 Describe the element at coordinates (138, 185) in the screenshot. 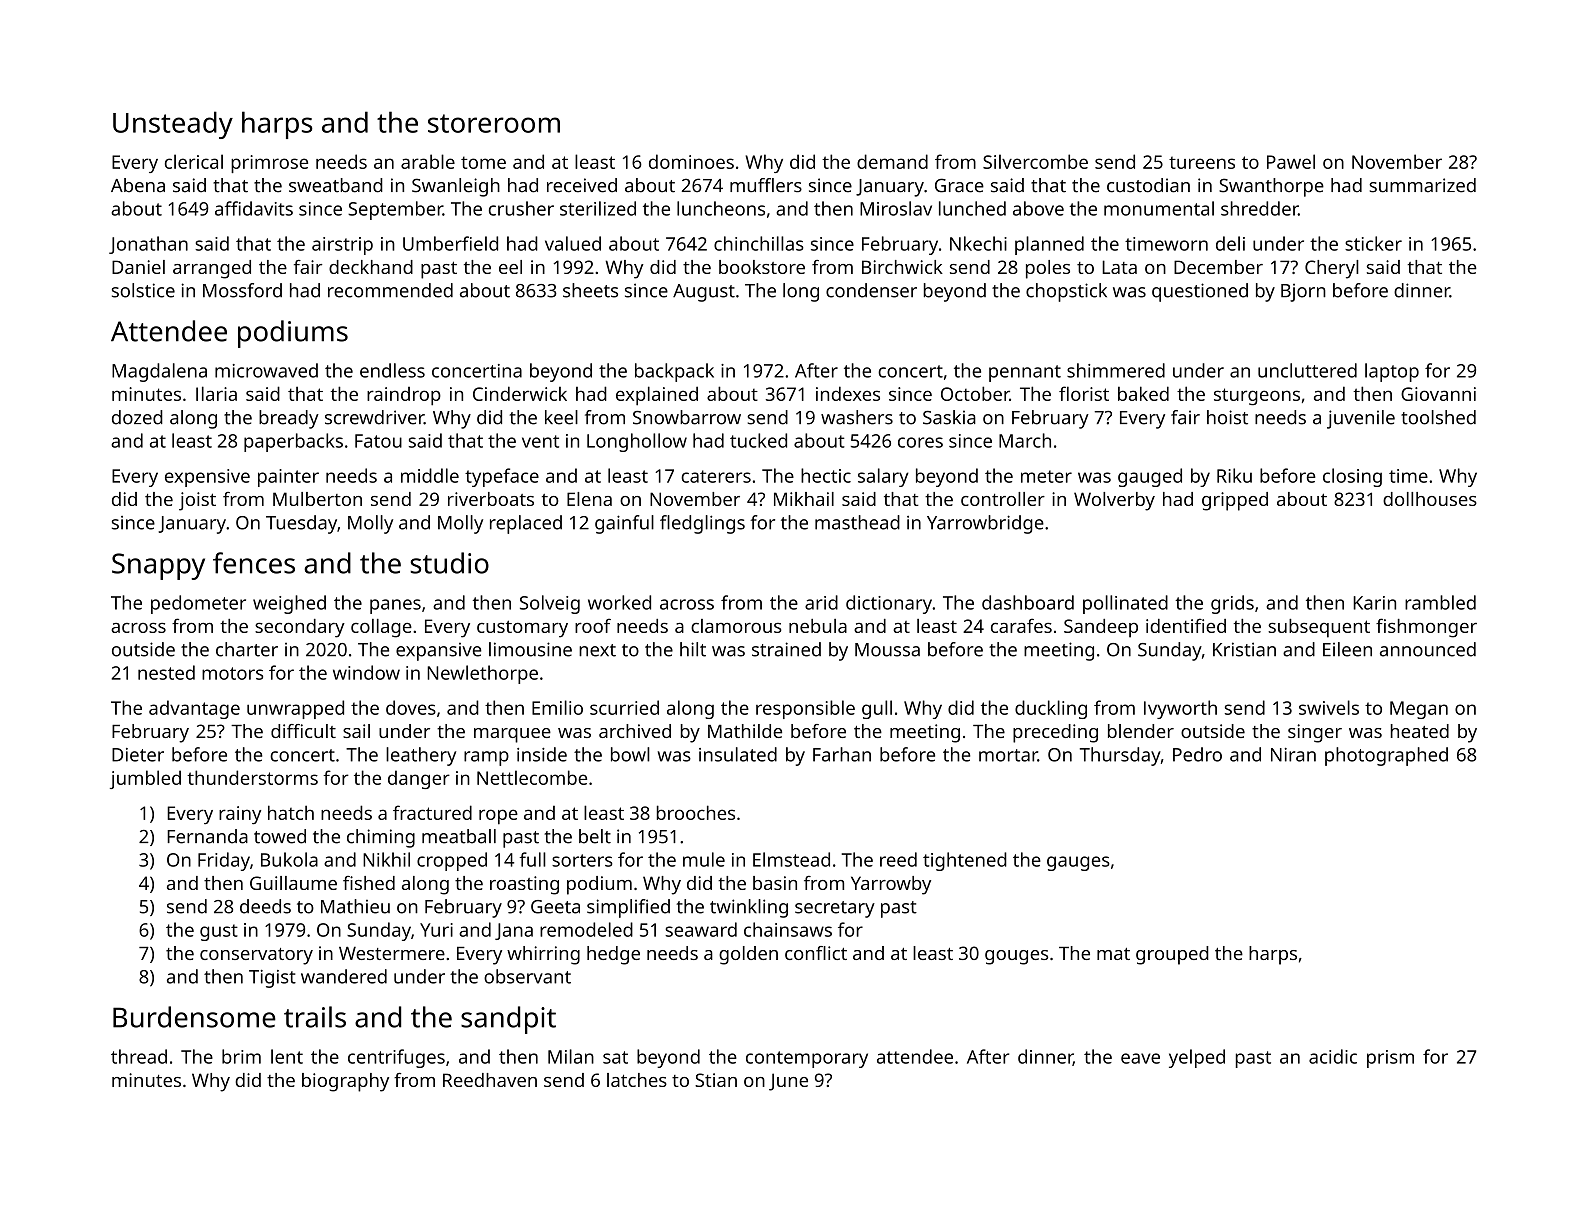

I see `Abena` at that location.
